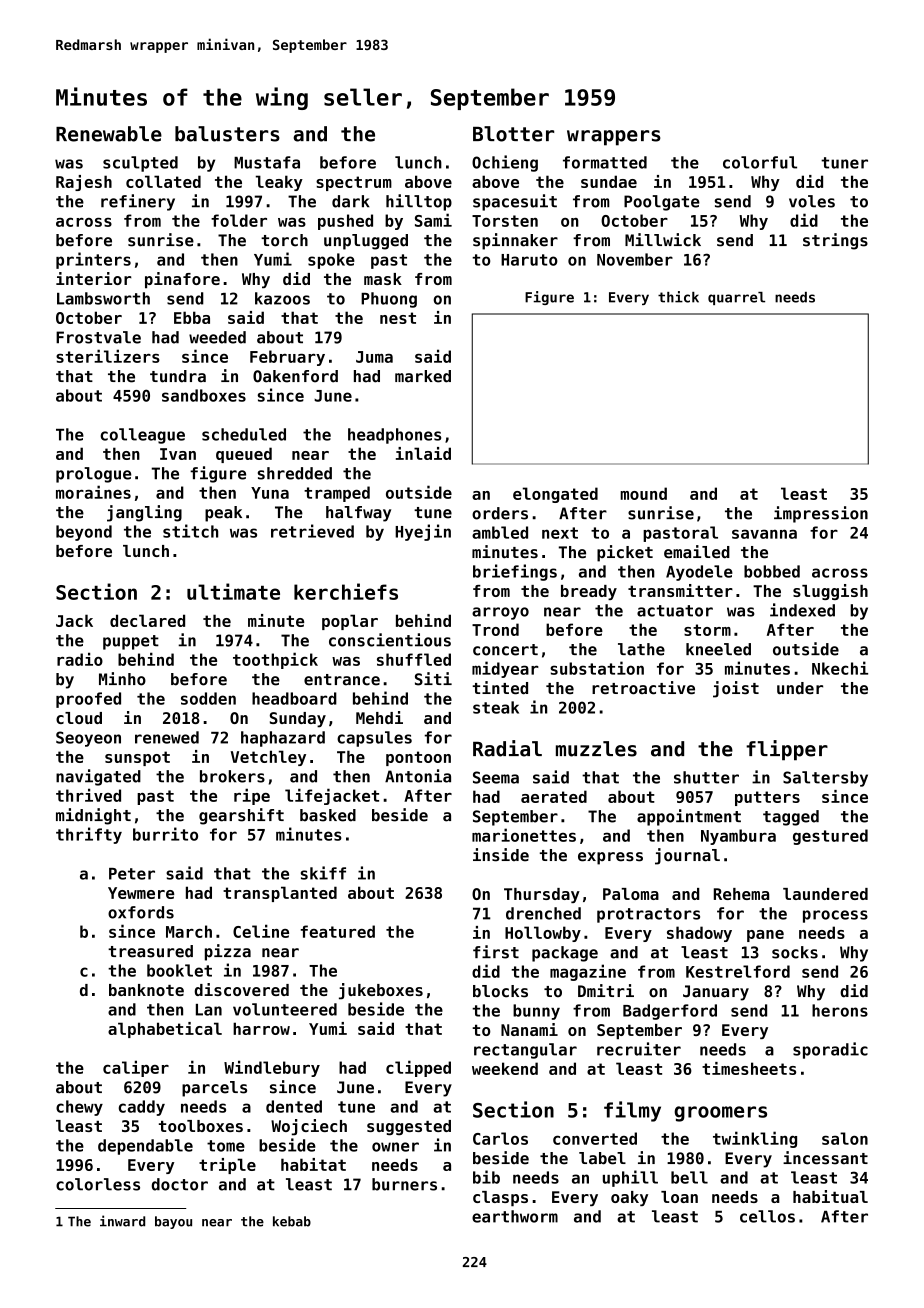 This screenshot has width=924, height=1308. Describe the element at coordinates (233, 591) in the screenshot. I see `ultimate` at that location.
